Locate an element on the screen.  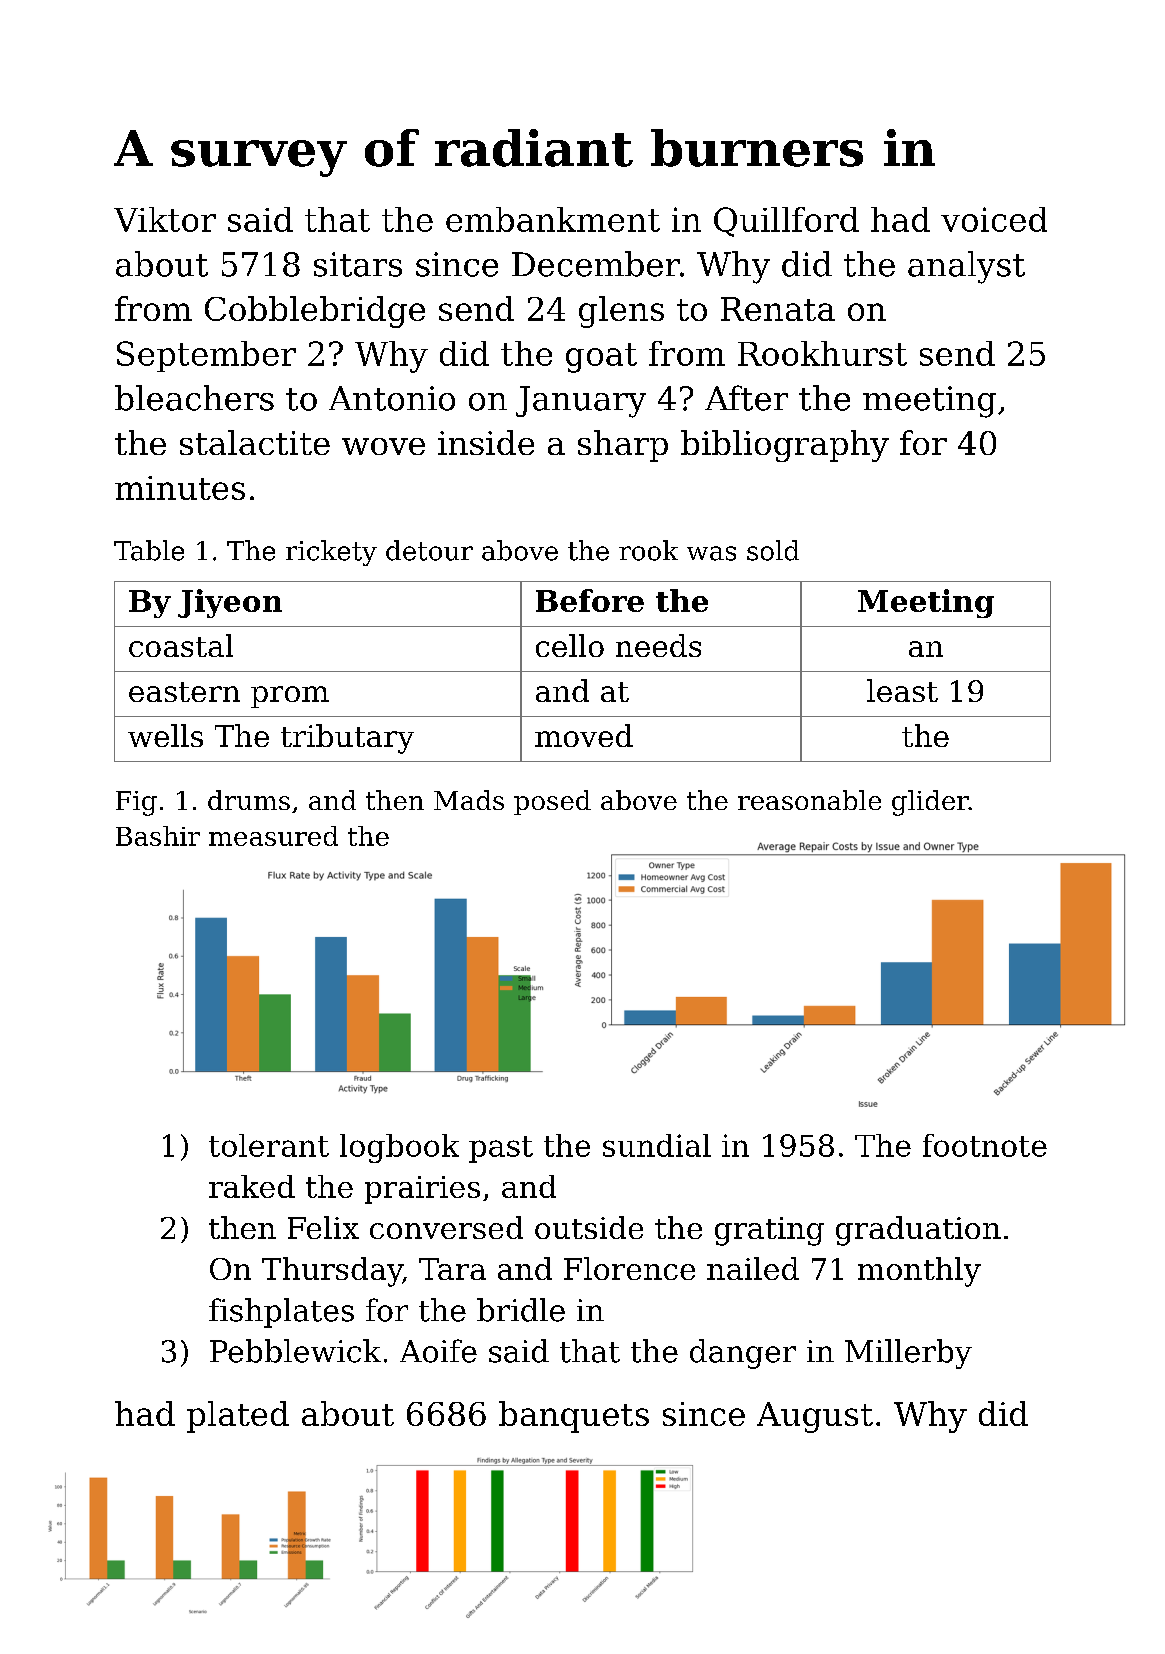
past is located at coordinates (501, 1149).
